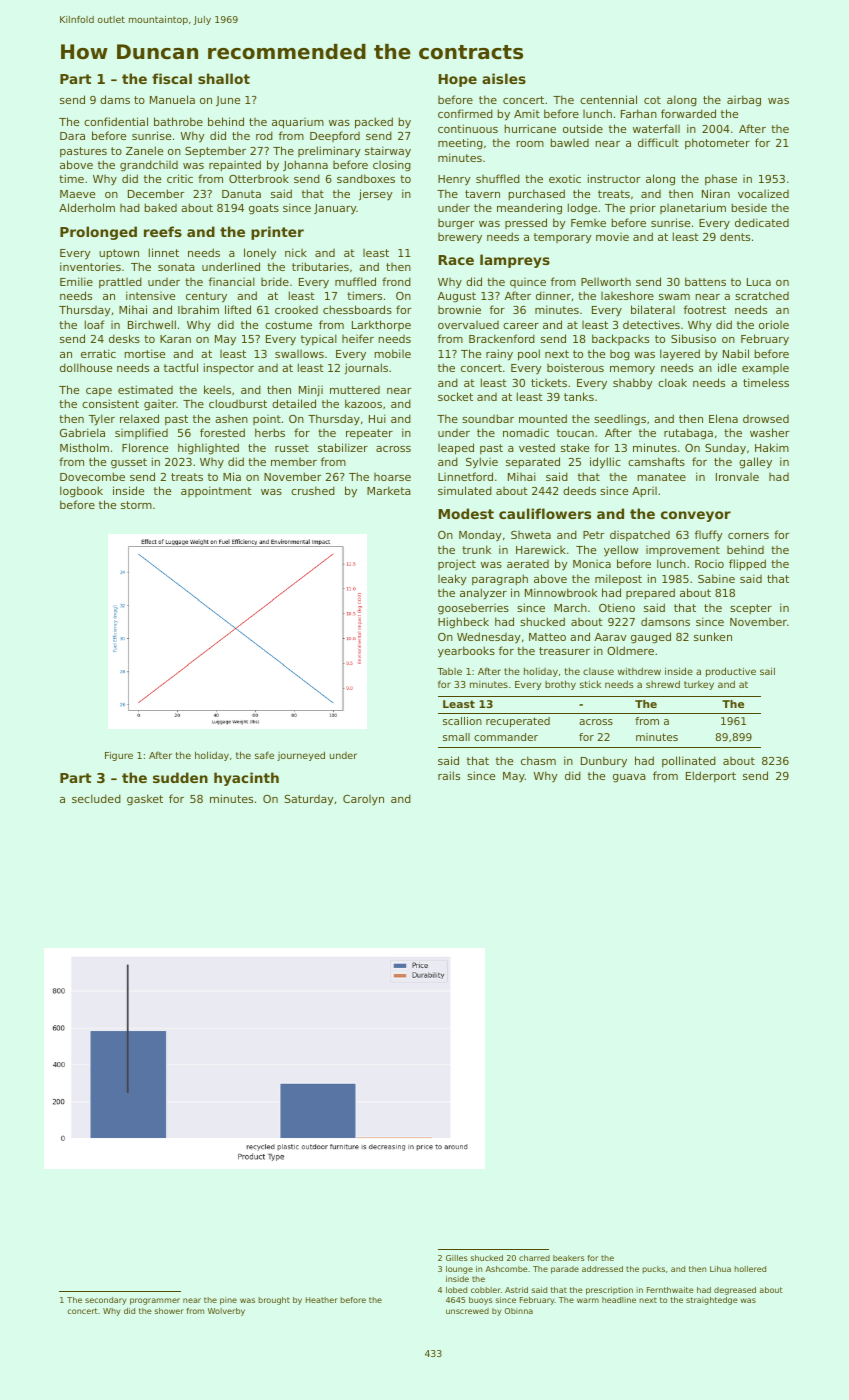 The width and height of the page is (849, 1400). I want to click on Carolyn, so click(363, 800).
